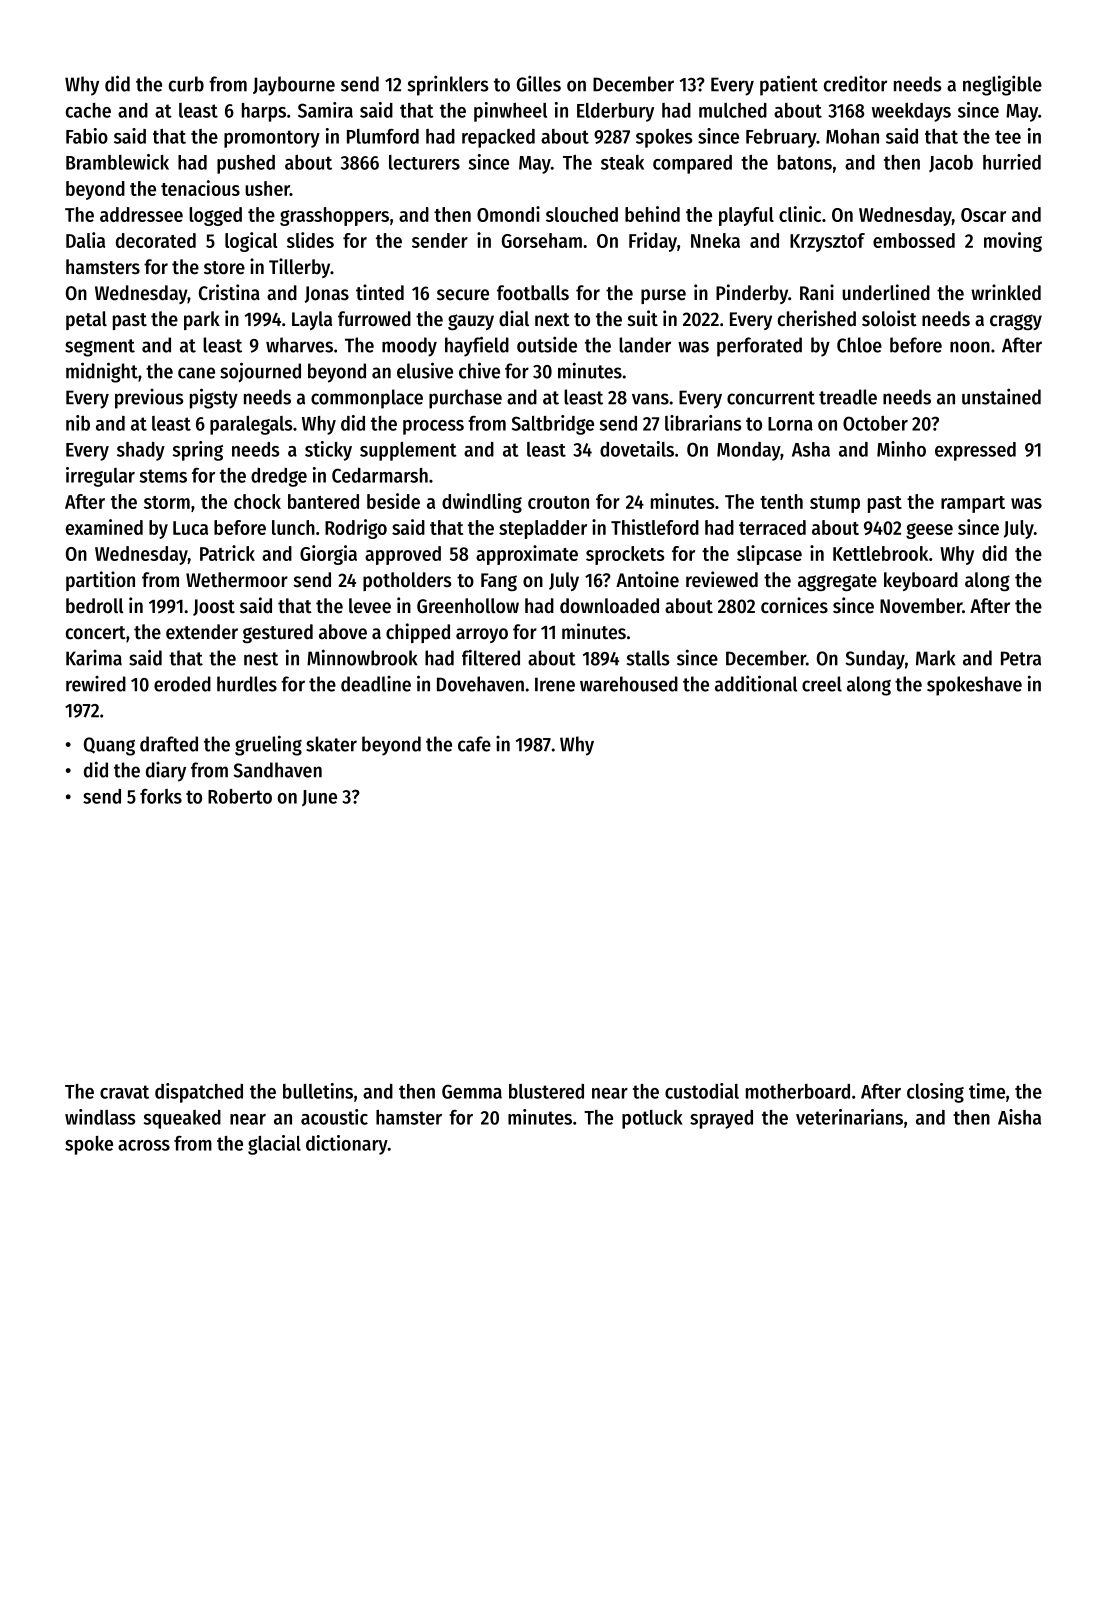  What do you see at coordinates (1019, 1117) in the page?
I see `Aisha` at bounding box center [1019, 1117].
